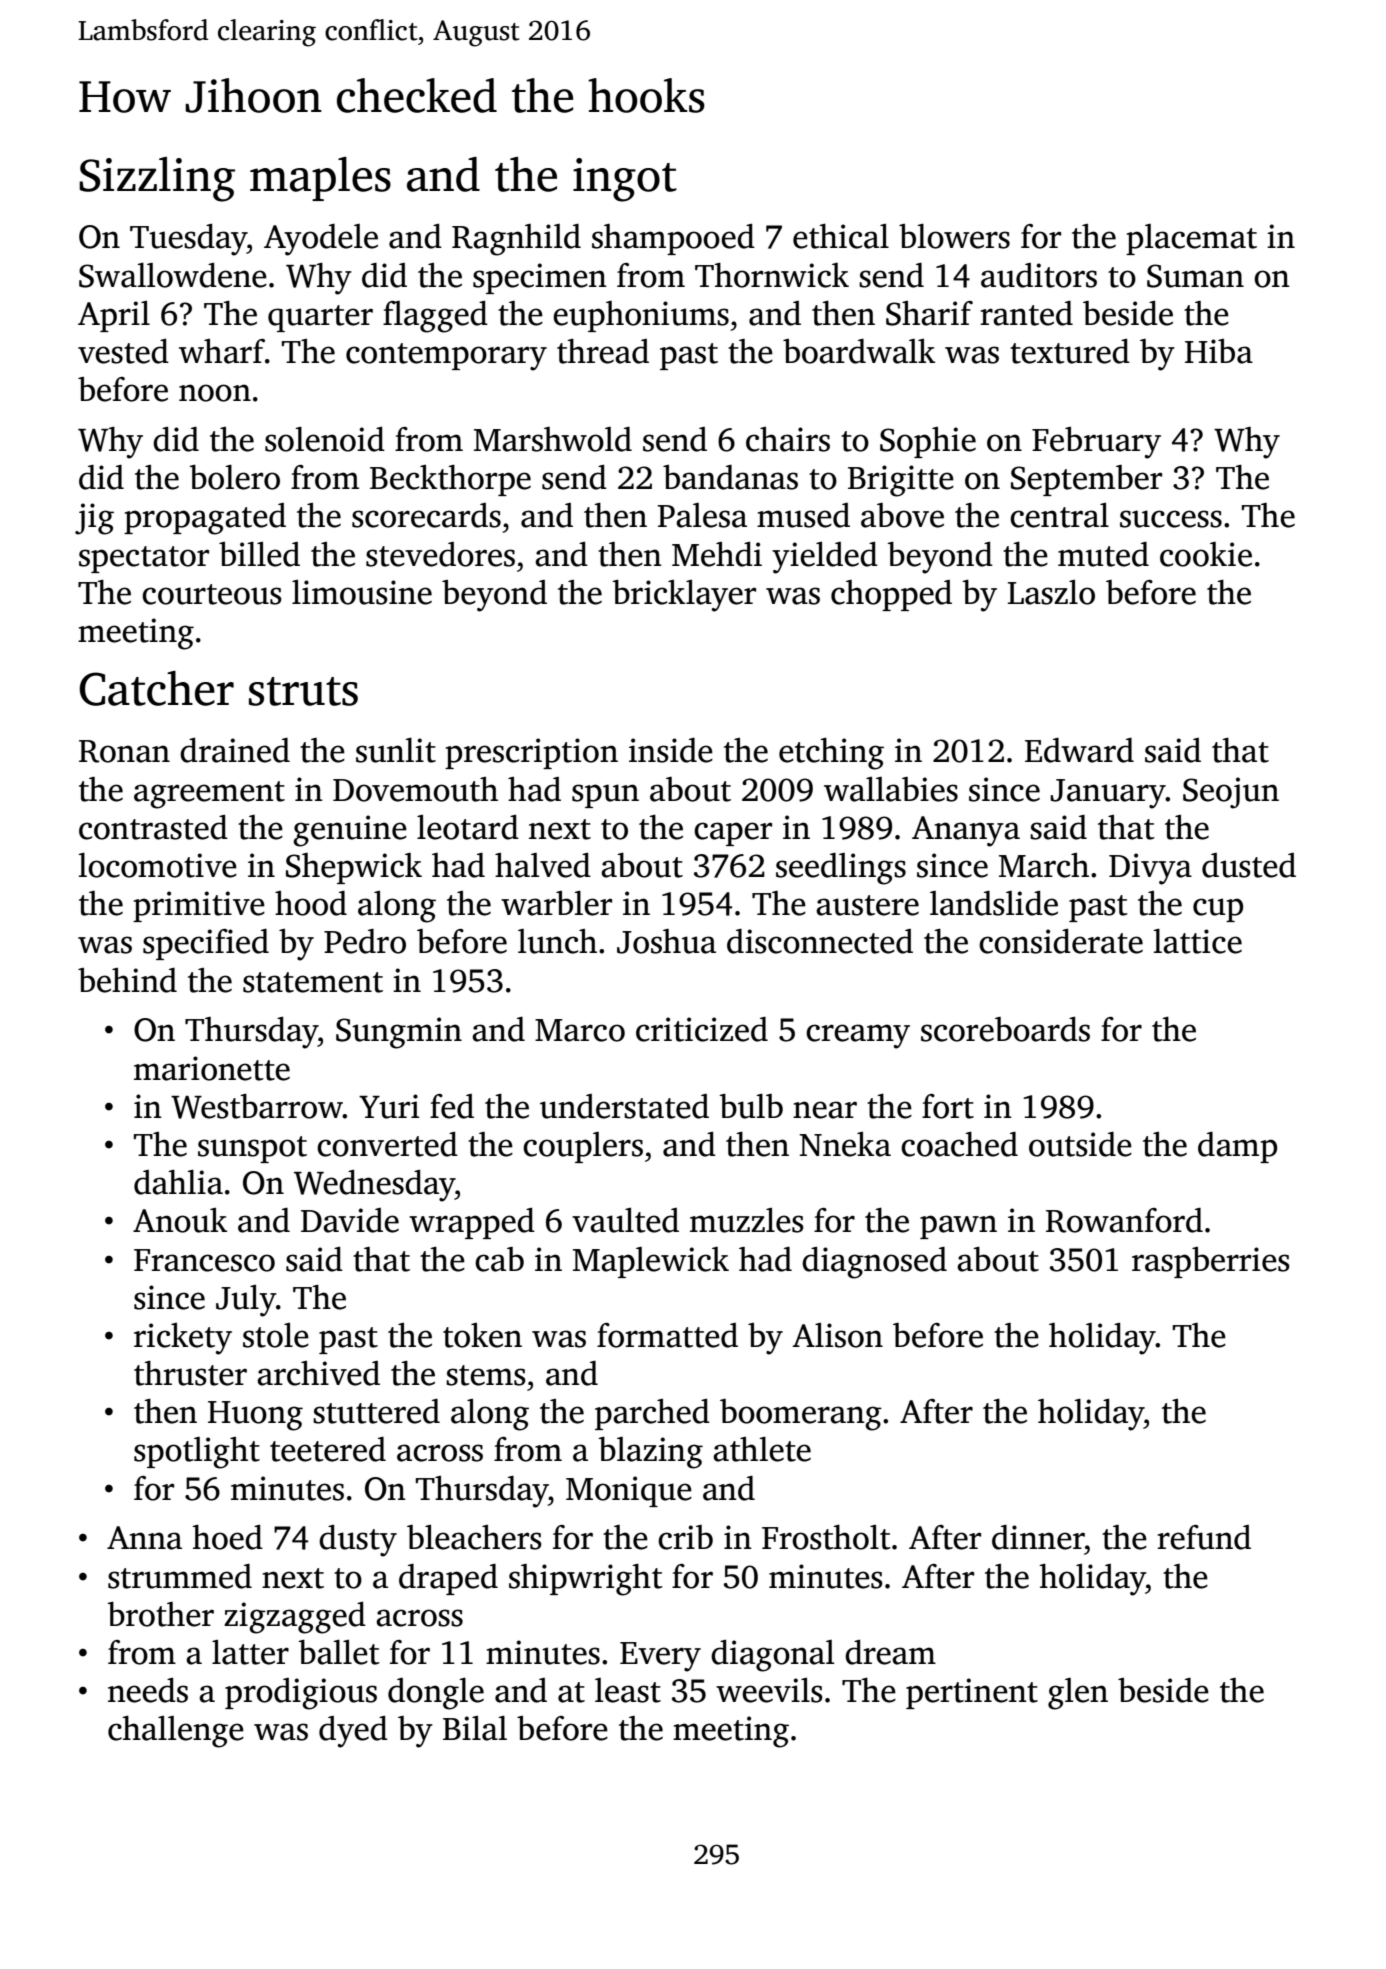 This screenshot has width=1386, height=1969. I want to click on placemat, so click(1191, 239).
